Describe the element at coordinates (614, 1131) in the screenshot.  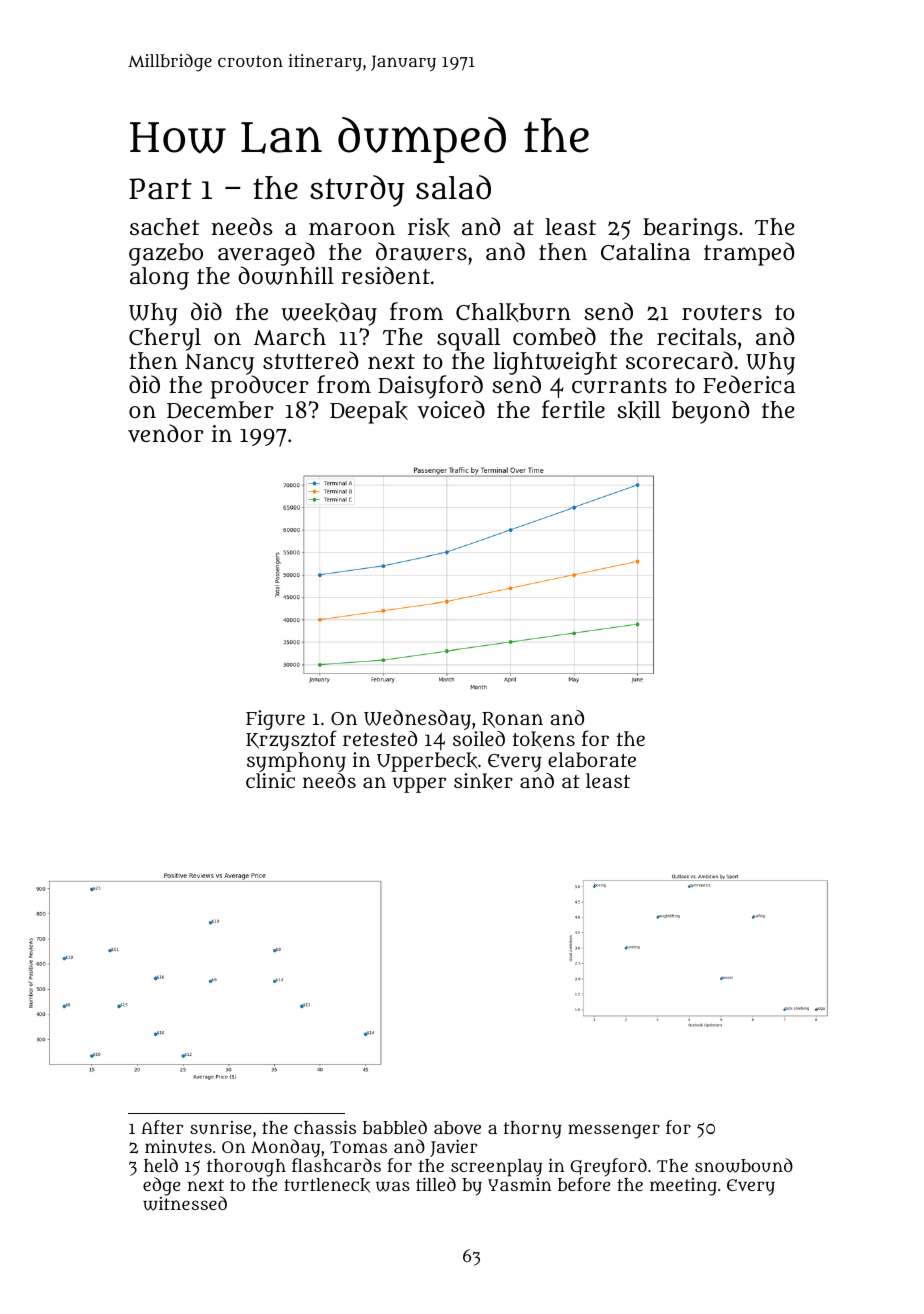
I see `messenger` at that location.
